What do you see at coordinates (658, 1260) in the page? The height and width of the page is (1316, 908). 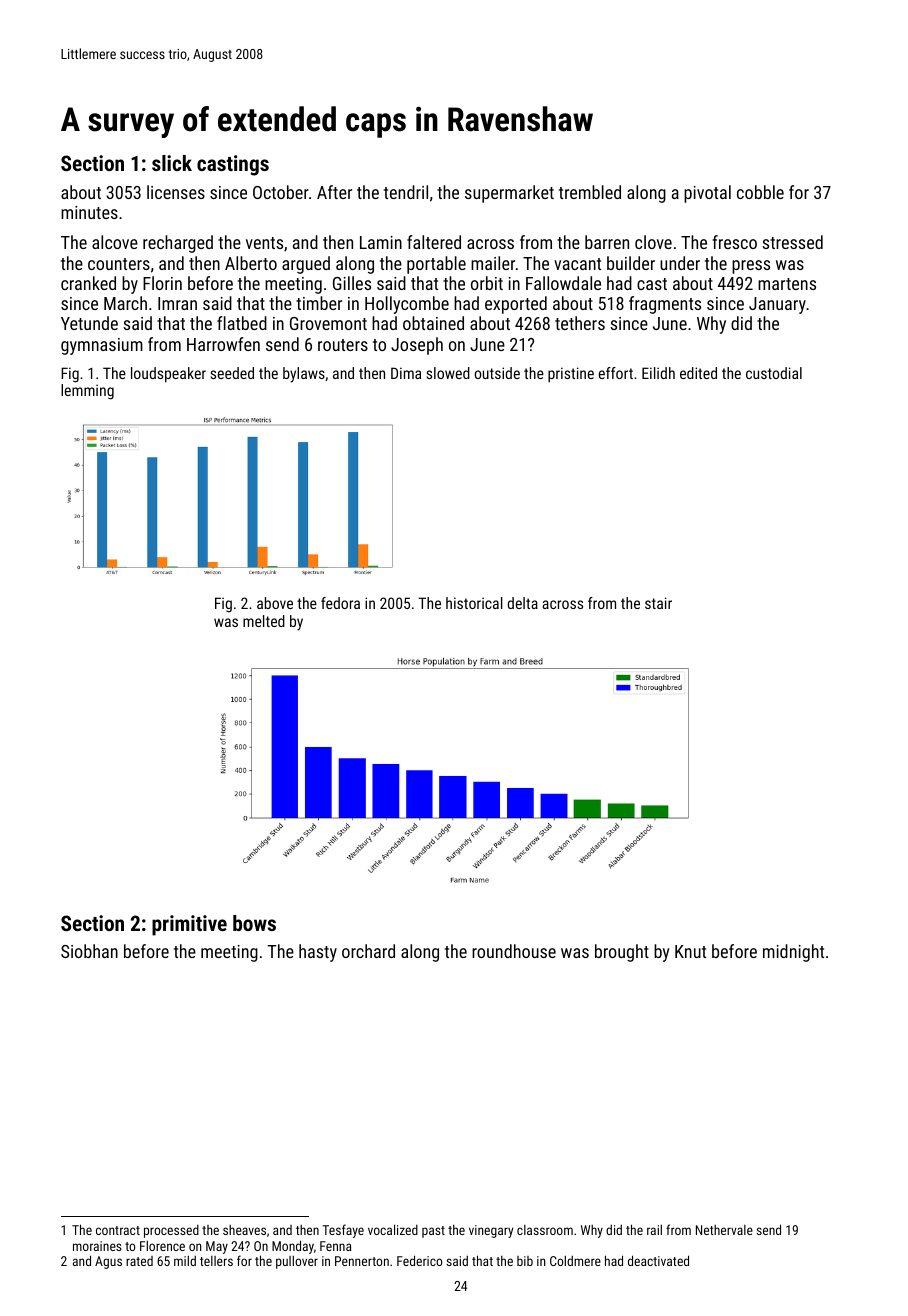 I see `deactivated` at bounding box center [658, 1260].
